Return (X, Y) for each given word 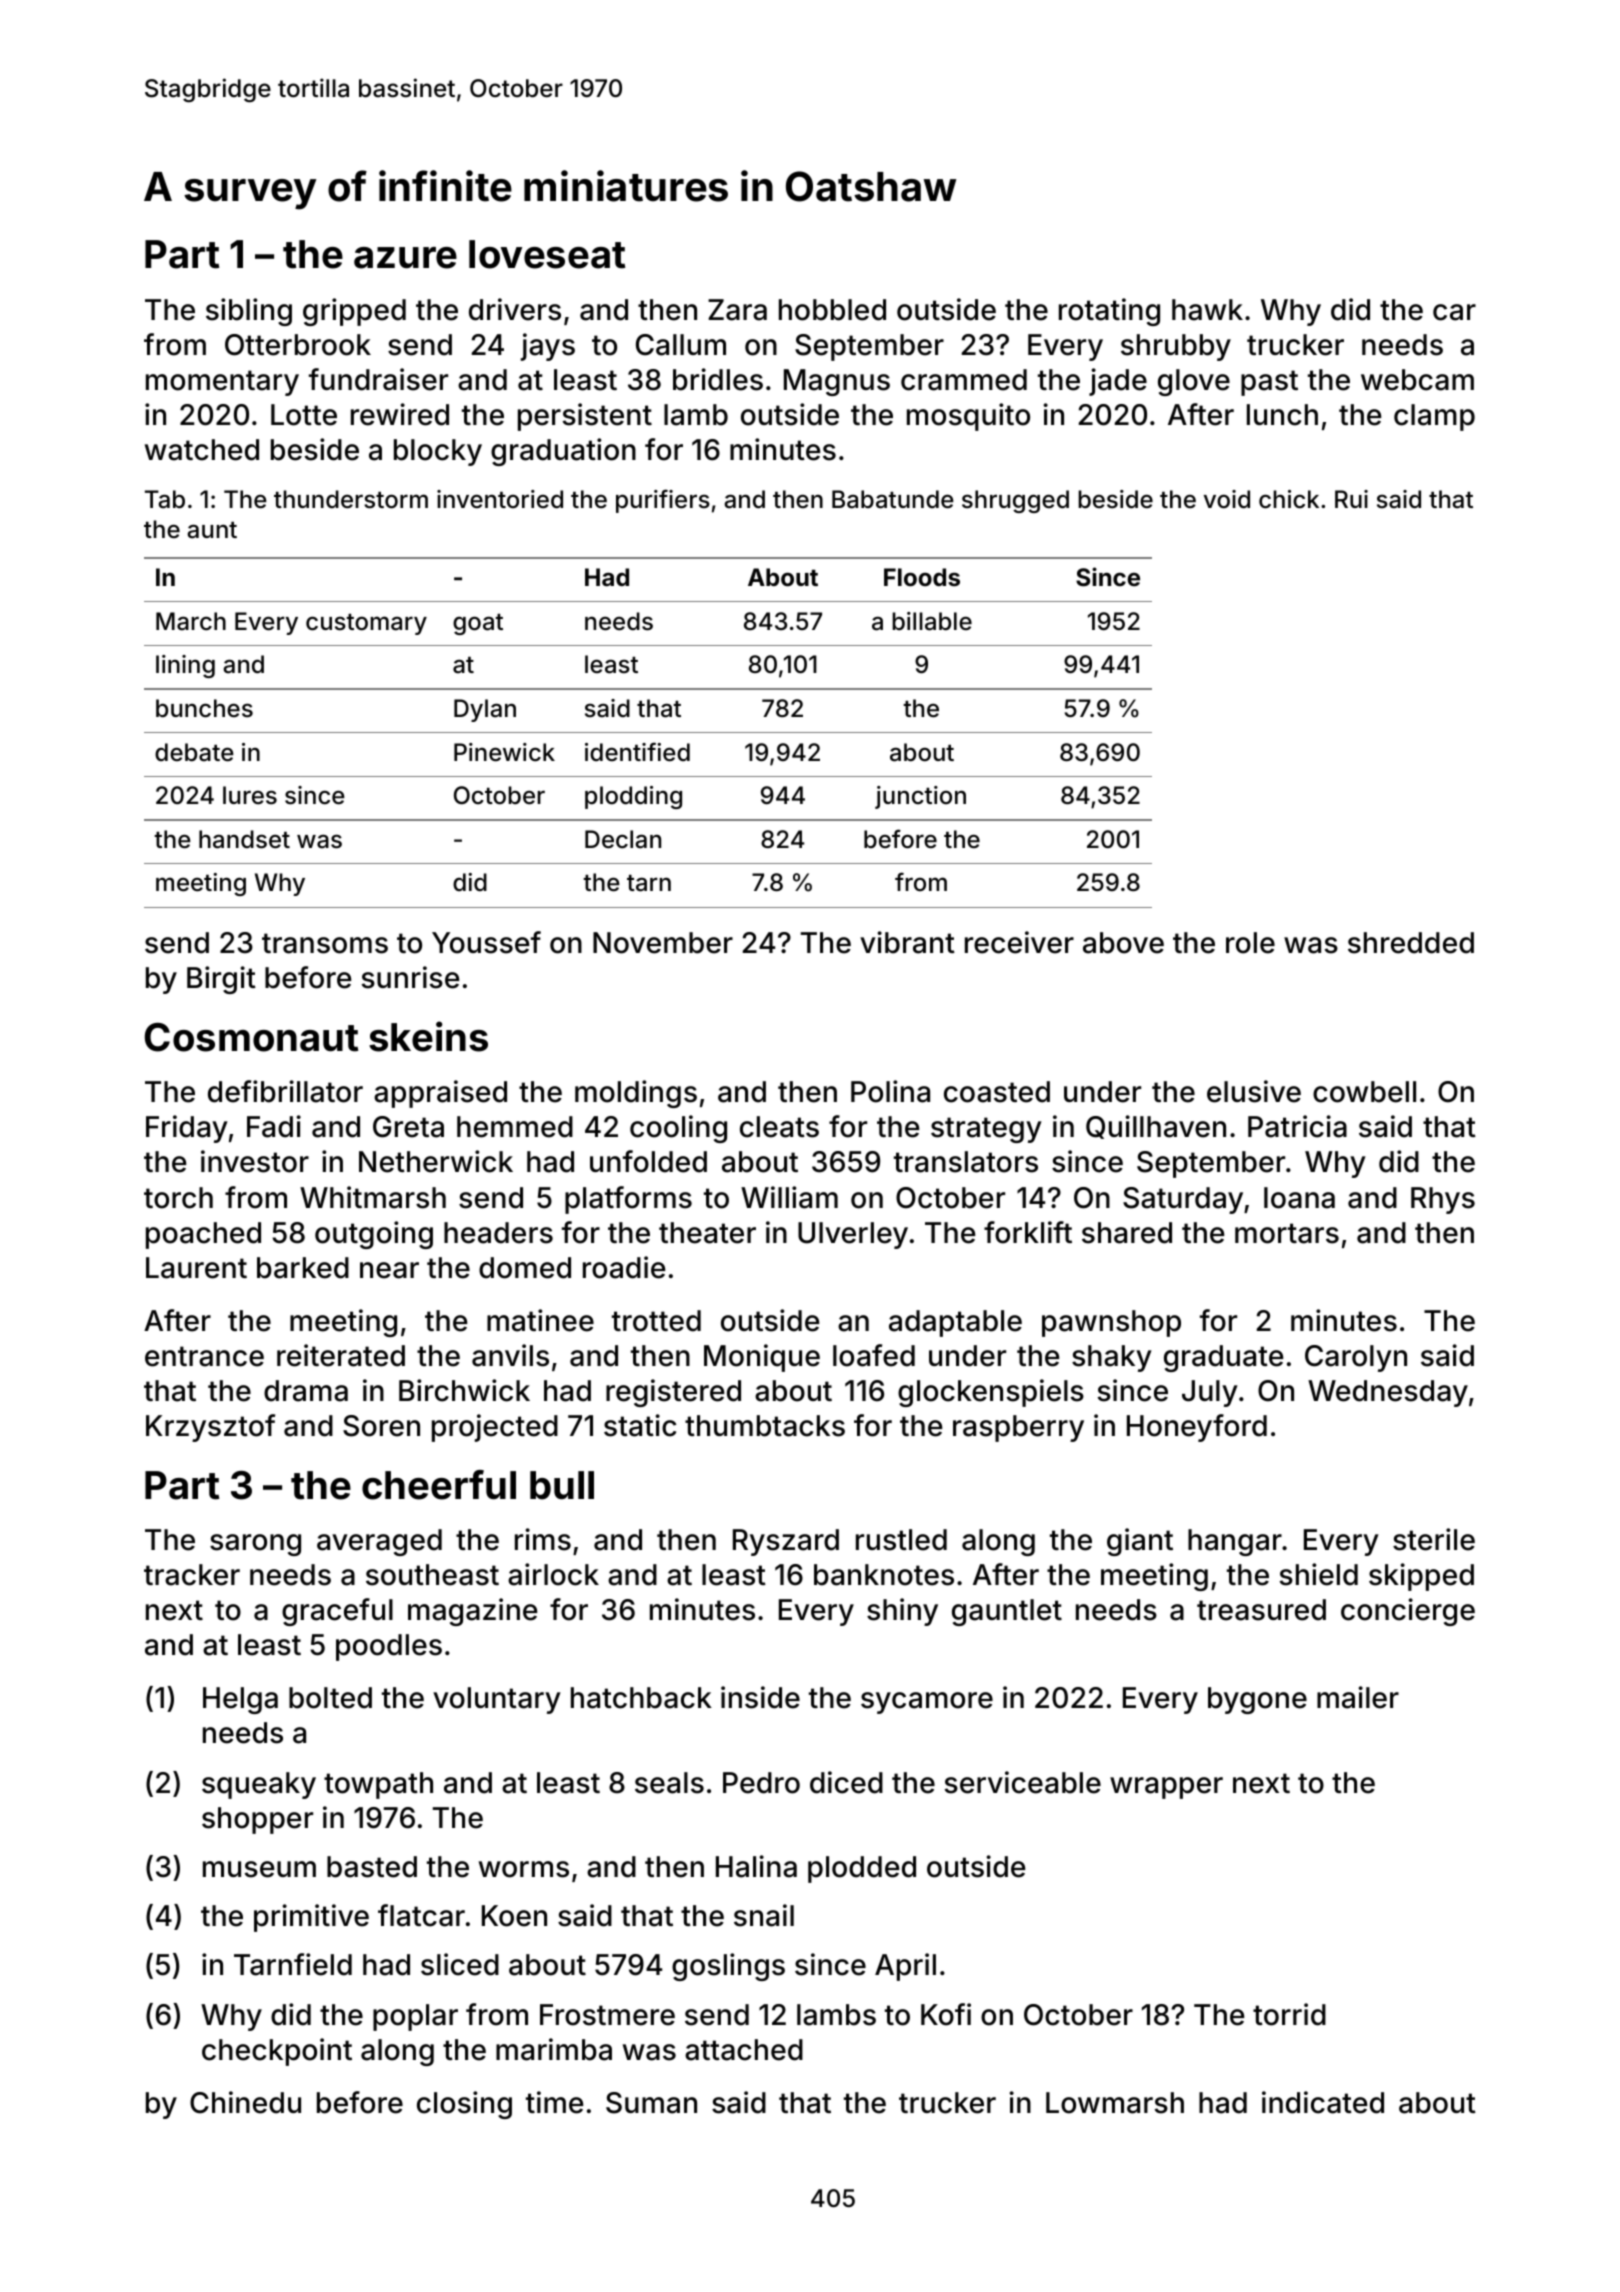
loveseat (547, 254)
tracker (192, 1575)
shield (1319, 1574)
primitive (311, 1918)
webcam (1417, 380)
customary (366, 624)
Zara (737, 310)
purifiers (663, 501)
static (640, 1425)
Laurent (196, 1268)
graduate (1223, 1358)
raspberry (1018, 1428)
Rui (1351, 499)
